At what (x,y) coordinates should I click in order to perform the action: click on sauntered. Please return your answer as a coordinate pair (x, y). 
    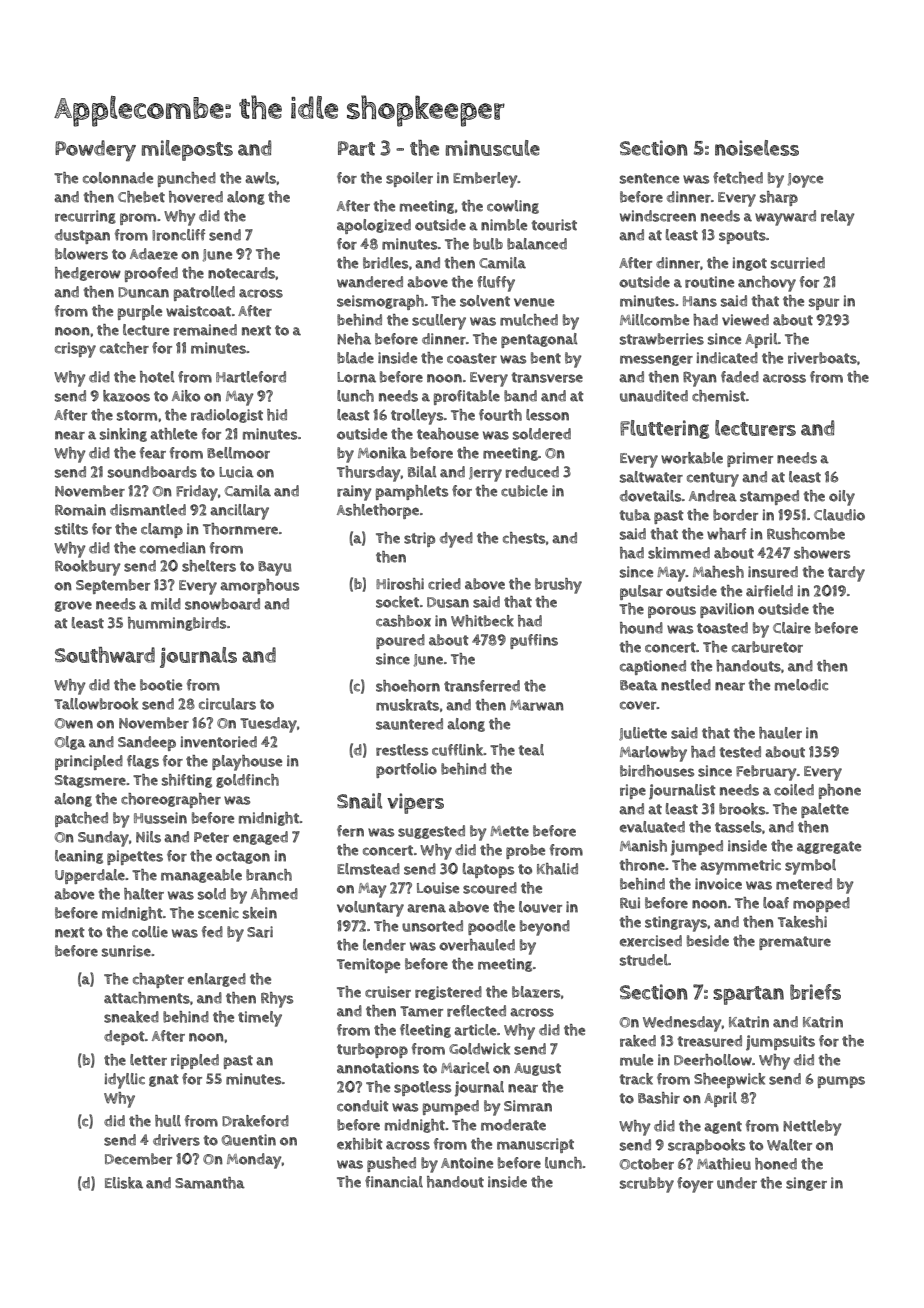
    Looking at the image, I should click on (409, 724).
